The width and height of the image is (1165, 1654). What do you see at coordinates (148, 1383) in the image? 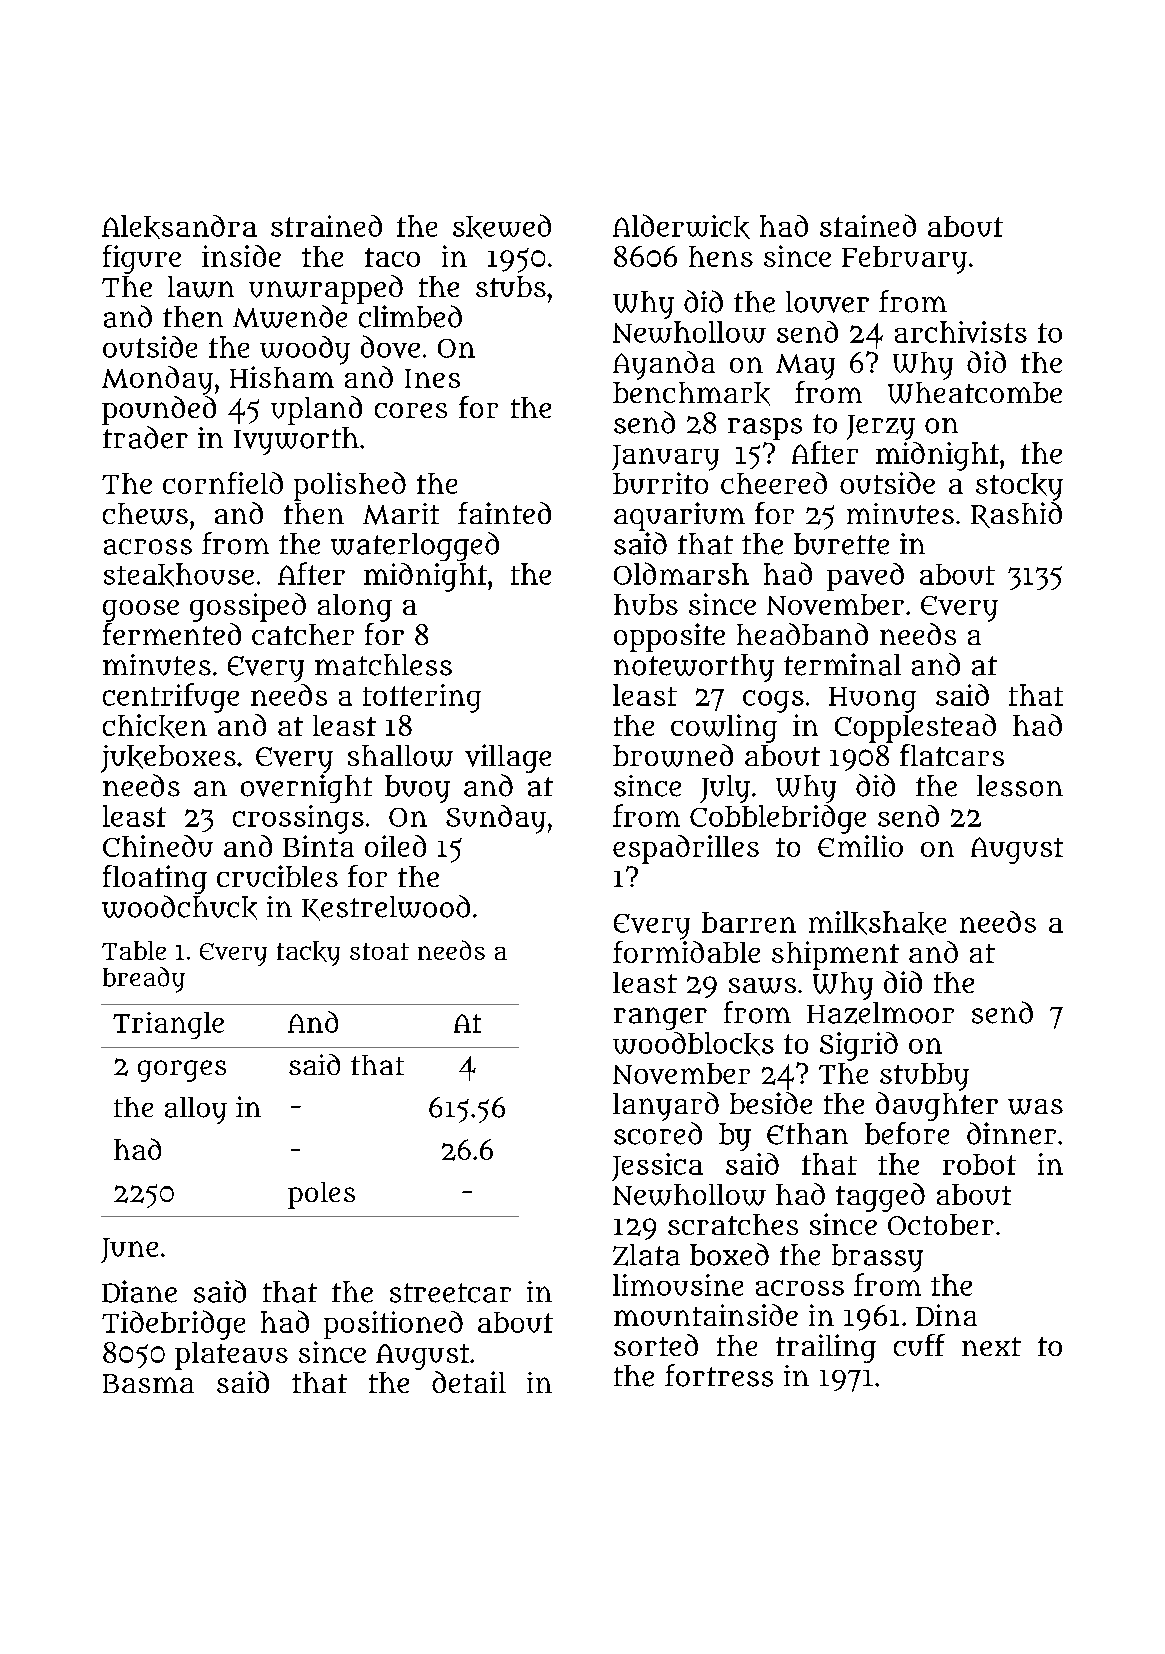
I see `Basma` at bounding box center [148, 1383].
